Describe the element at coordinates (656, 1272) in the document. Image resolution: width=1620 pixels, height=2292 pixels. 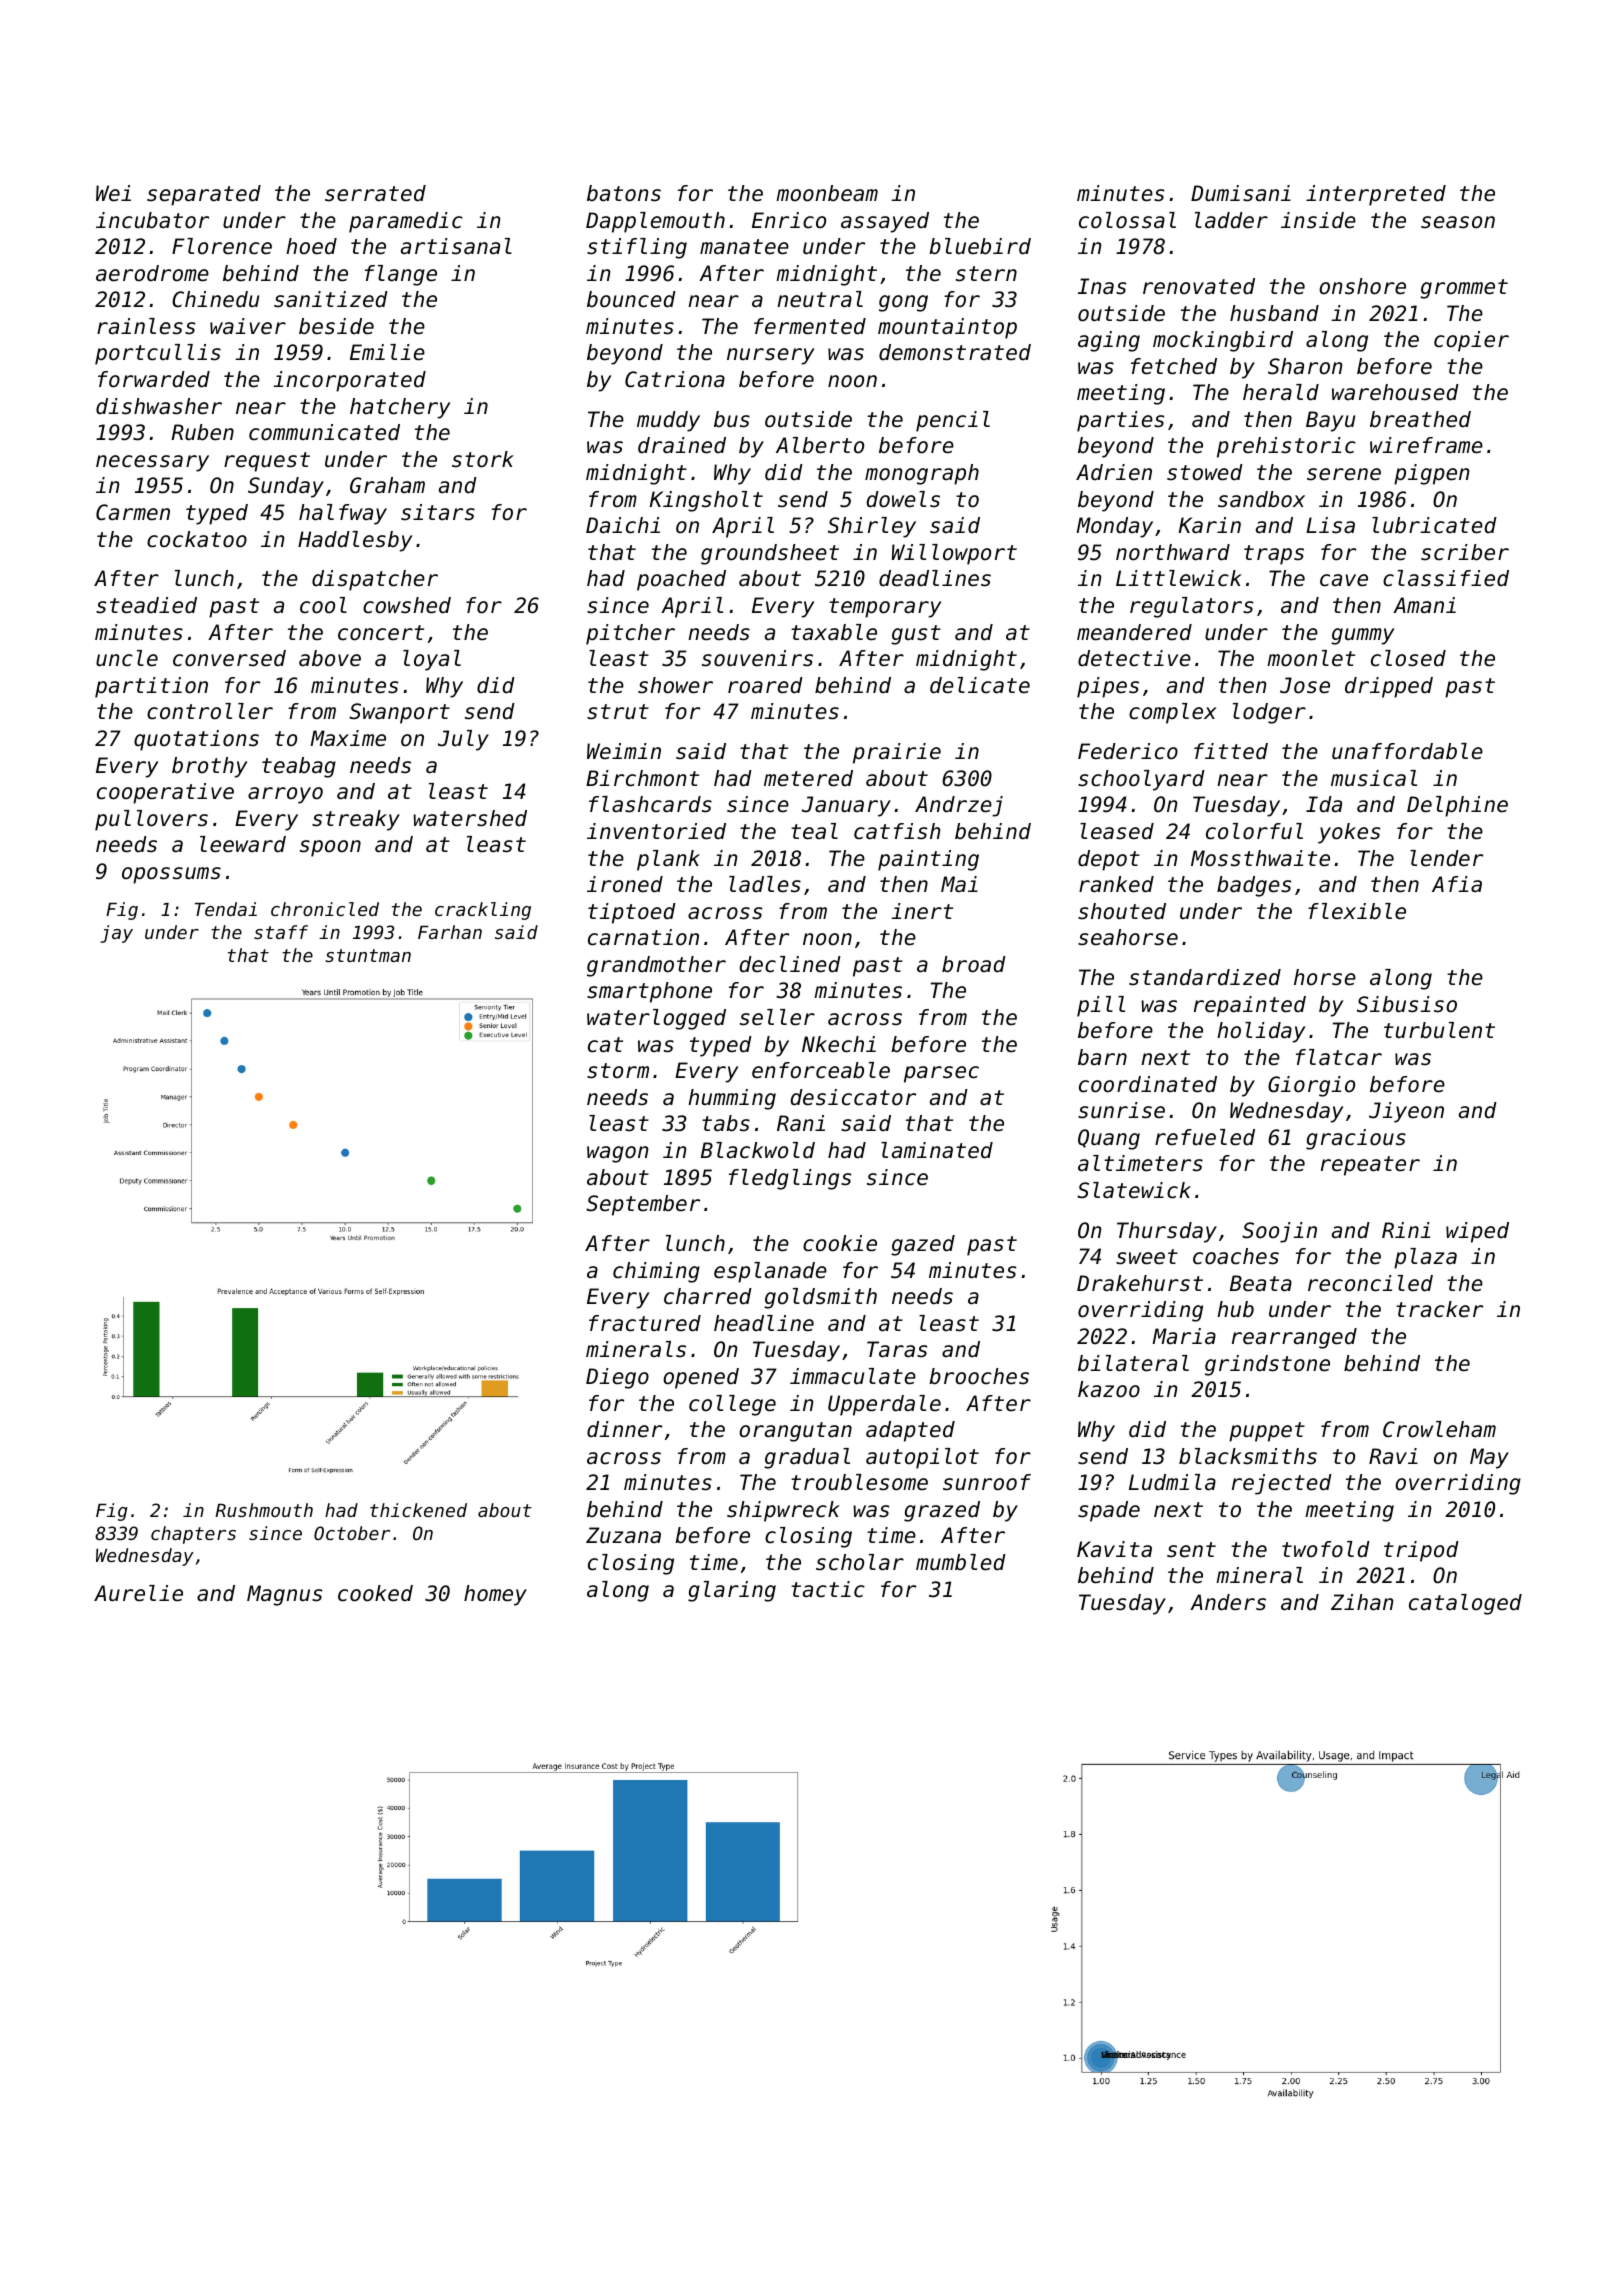
I see `chiming` at that location.
